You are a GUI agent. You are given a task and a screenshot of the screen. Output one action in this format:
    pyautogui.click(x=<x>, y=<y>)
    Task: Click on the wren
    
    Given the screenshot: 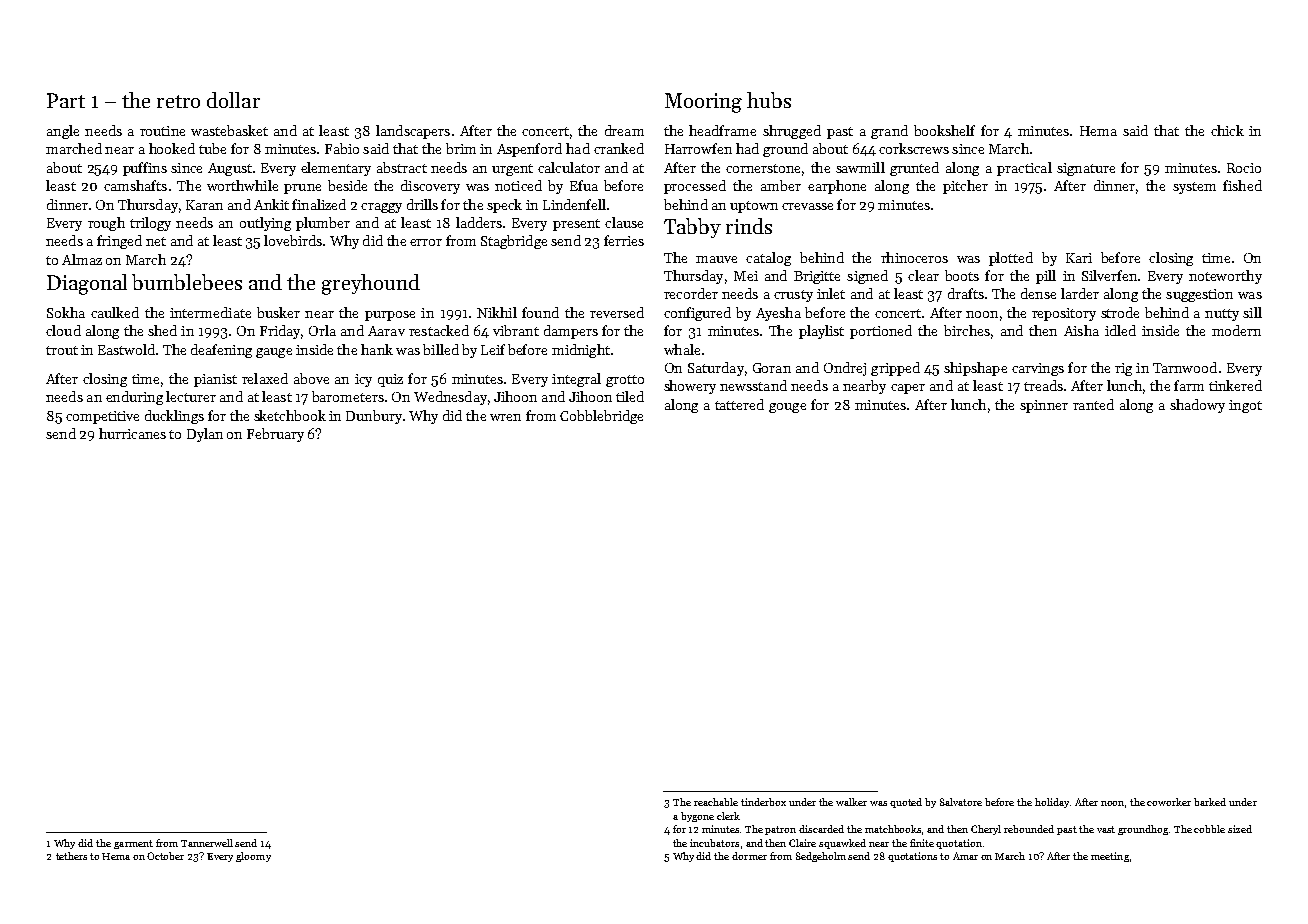 What is the action you would take?
    pyautogui.click(x=505, y=417)
